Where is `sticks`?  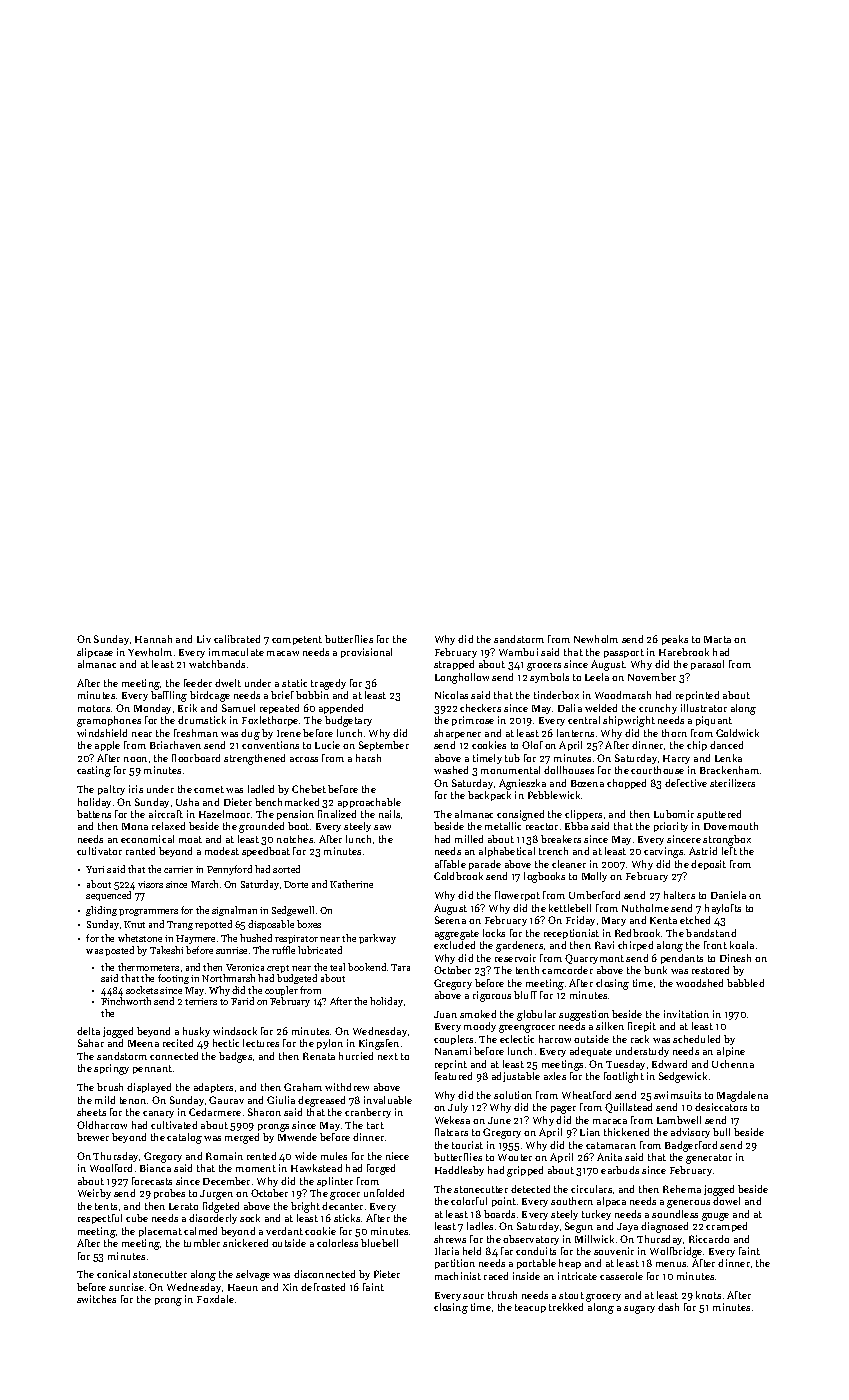
sticks is located at coordinates (347, 1218).
